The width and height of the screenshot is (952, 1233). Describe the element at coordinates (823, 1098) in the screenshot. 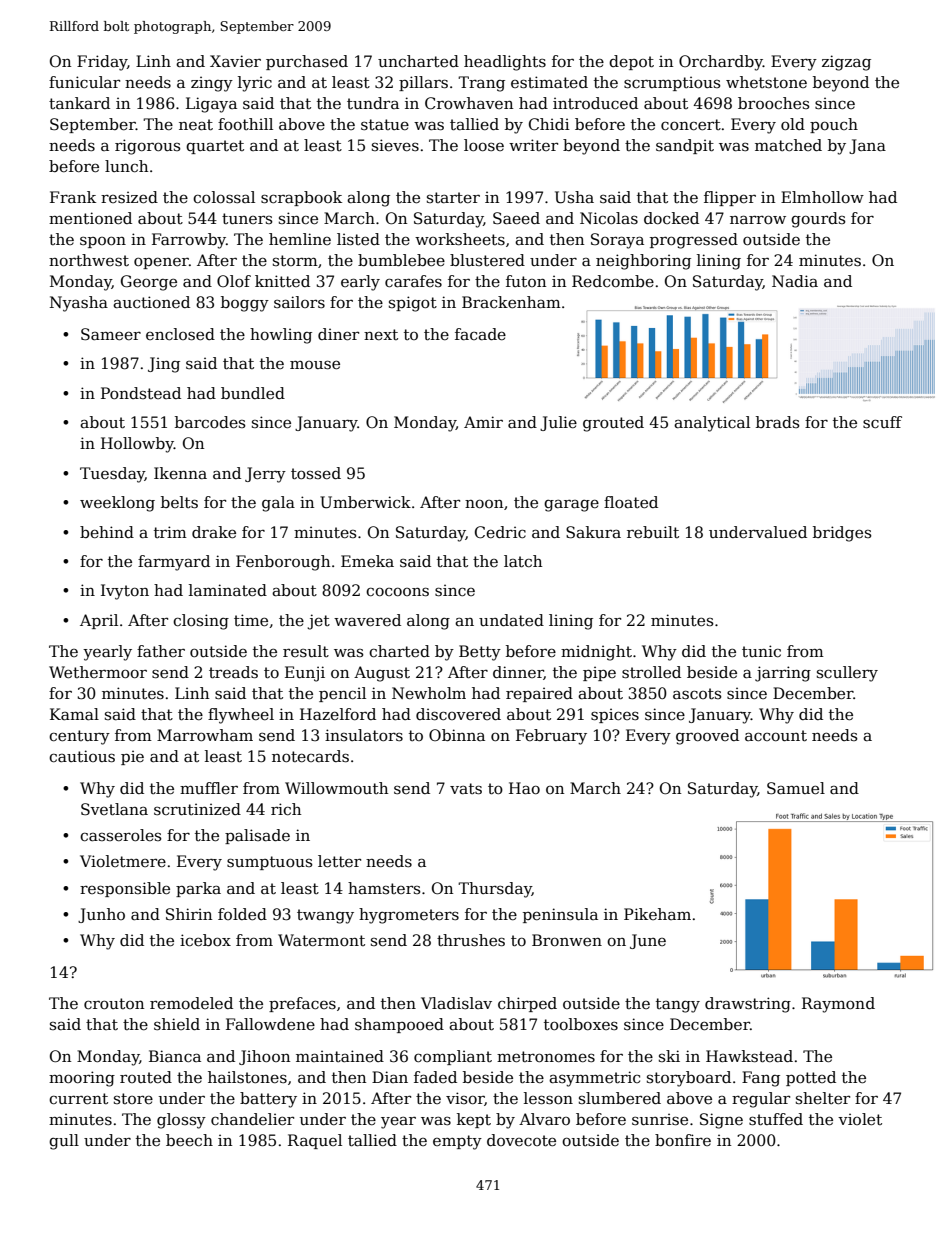

I see `shelter` at that location.
